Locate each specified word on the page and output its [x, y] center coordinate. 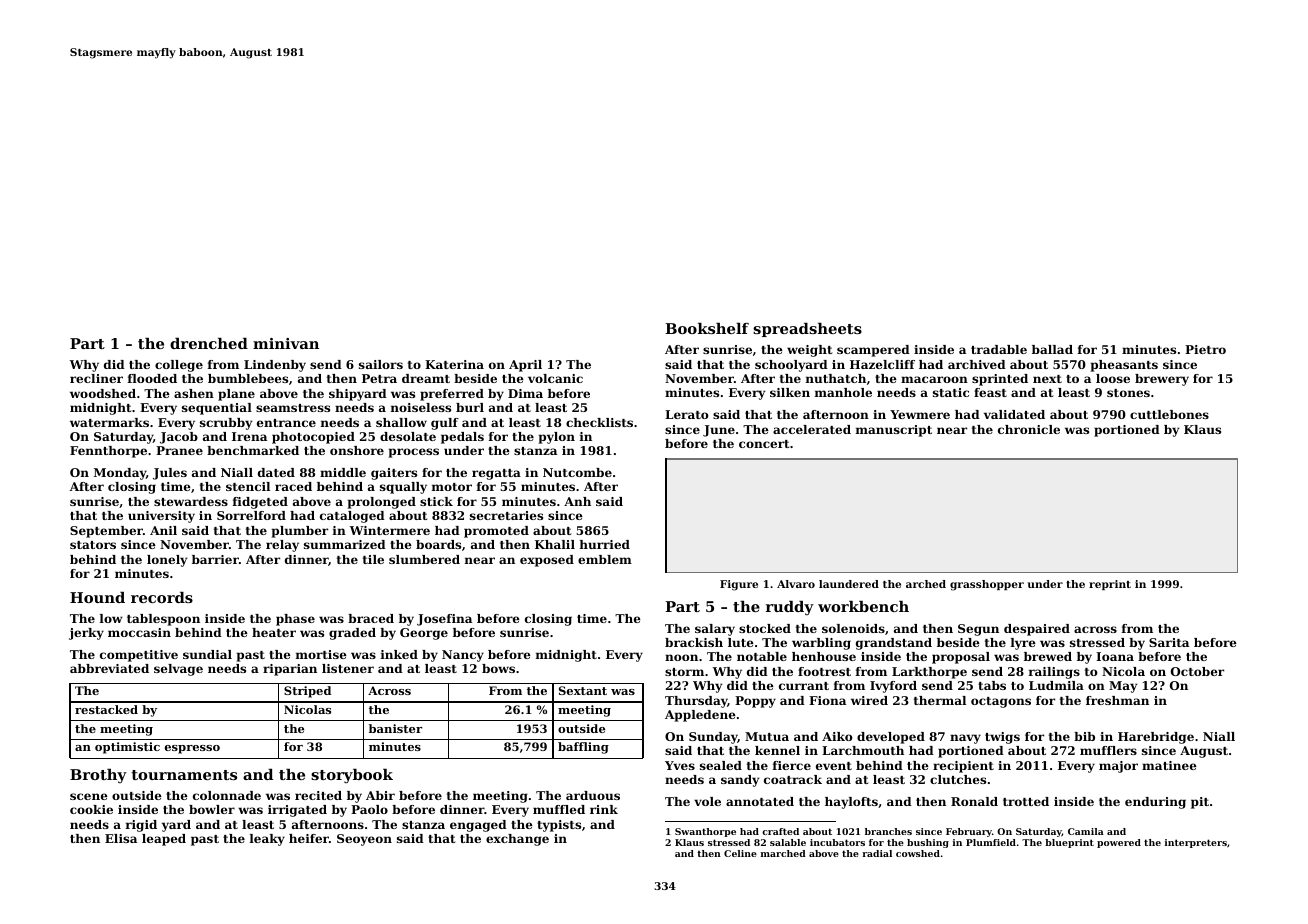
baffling [583, 748]
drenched [209, 343]
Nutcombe [577, 472]
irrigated [297, 811]
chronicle [1029, 429]
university [161, 517]
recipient [963, 767]
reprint [1110, 585]
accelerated [812, 429]
